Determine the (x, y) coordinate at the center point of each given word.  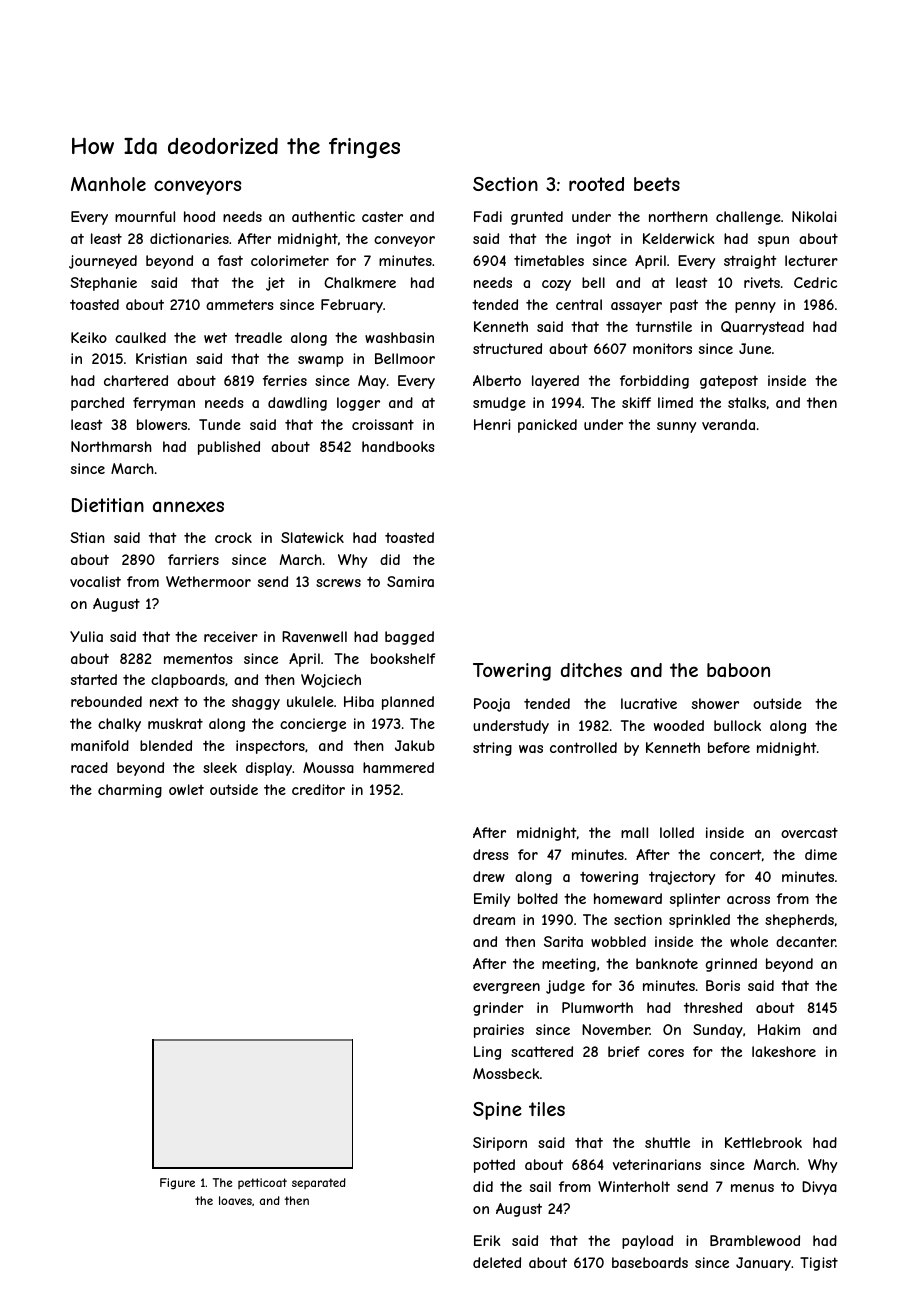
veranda (728, 424)
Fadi (488, 216)
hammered (398, 767)
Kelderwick (679, 238)
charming (130, 791)
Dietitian (108, 505)
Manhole (108, 184)
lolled (677, 832)
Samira (410, 581)
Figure (177, 1183)
